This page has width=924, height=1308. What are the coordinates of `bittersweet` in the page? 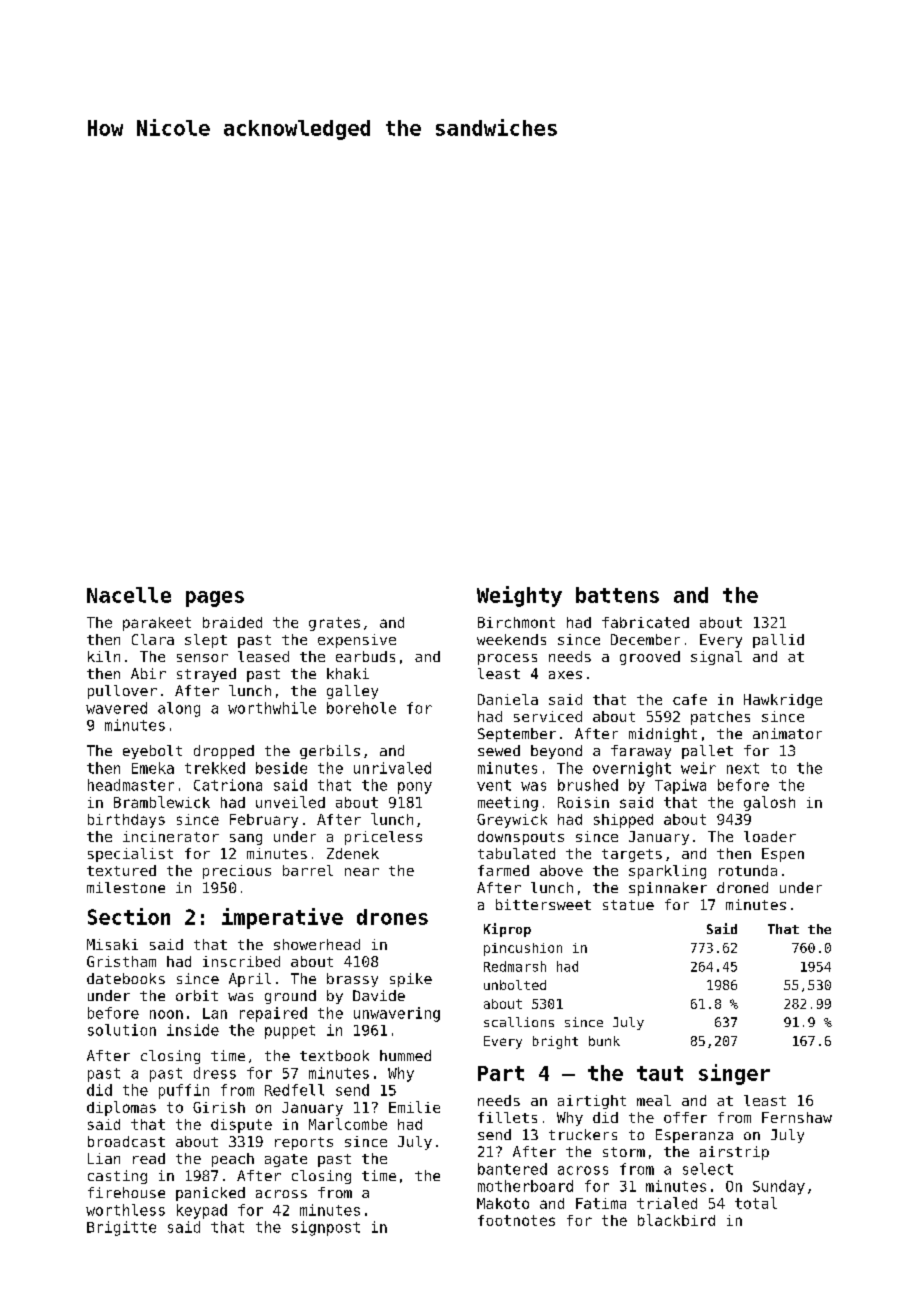 It's located at (543, 904).
